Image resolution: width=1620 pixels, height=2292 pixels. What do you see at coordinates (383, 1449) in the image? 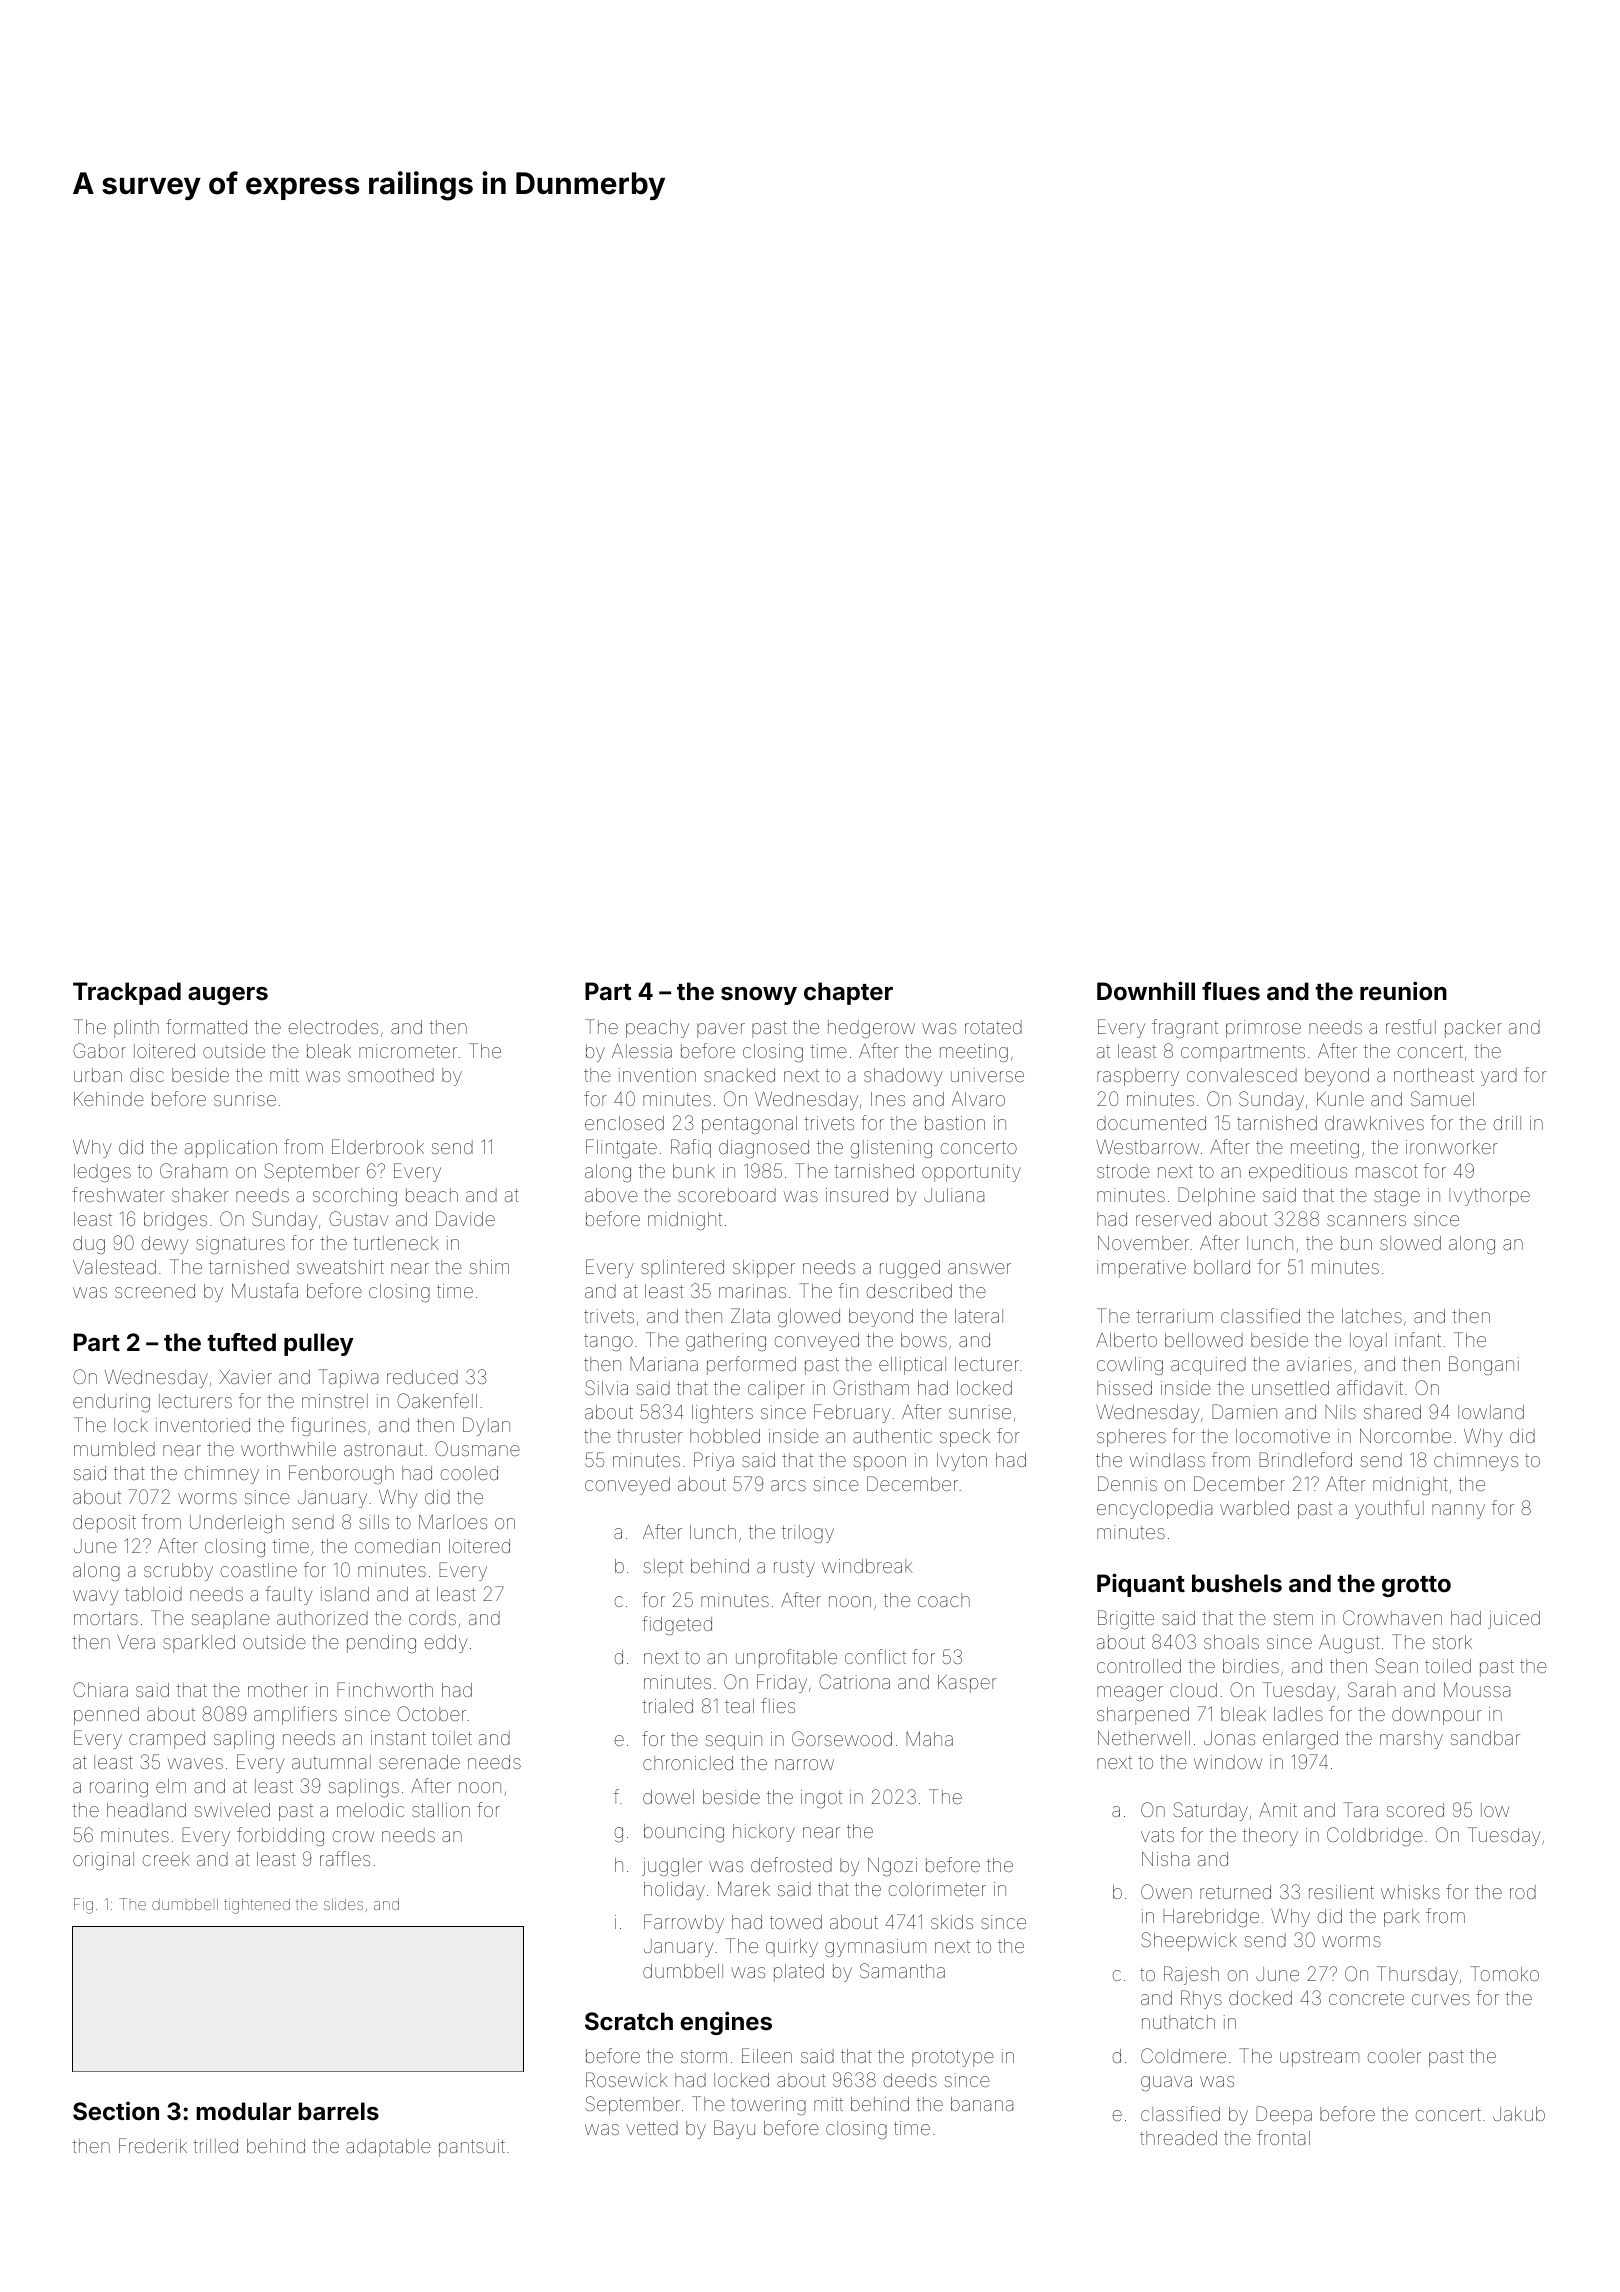
I see `astronaut` at bounding box center [383, 1449].
